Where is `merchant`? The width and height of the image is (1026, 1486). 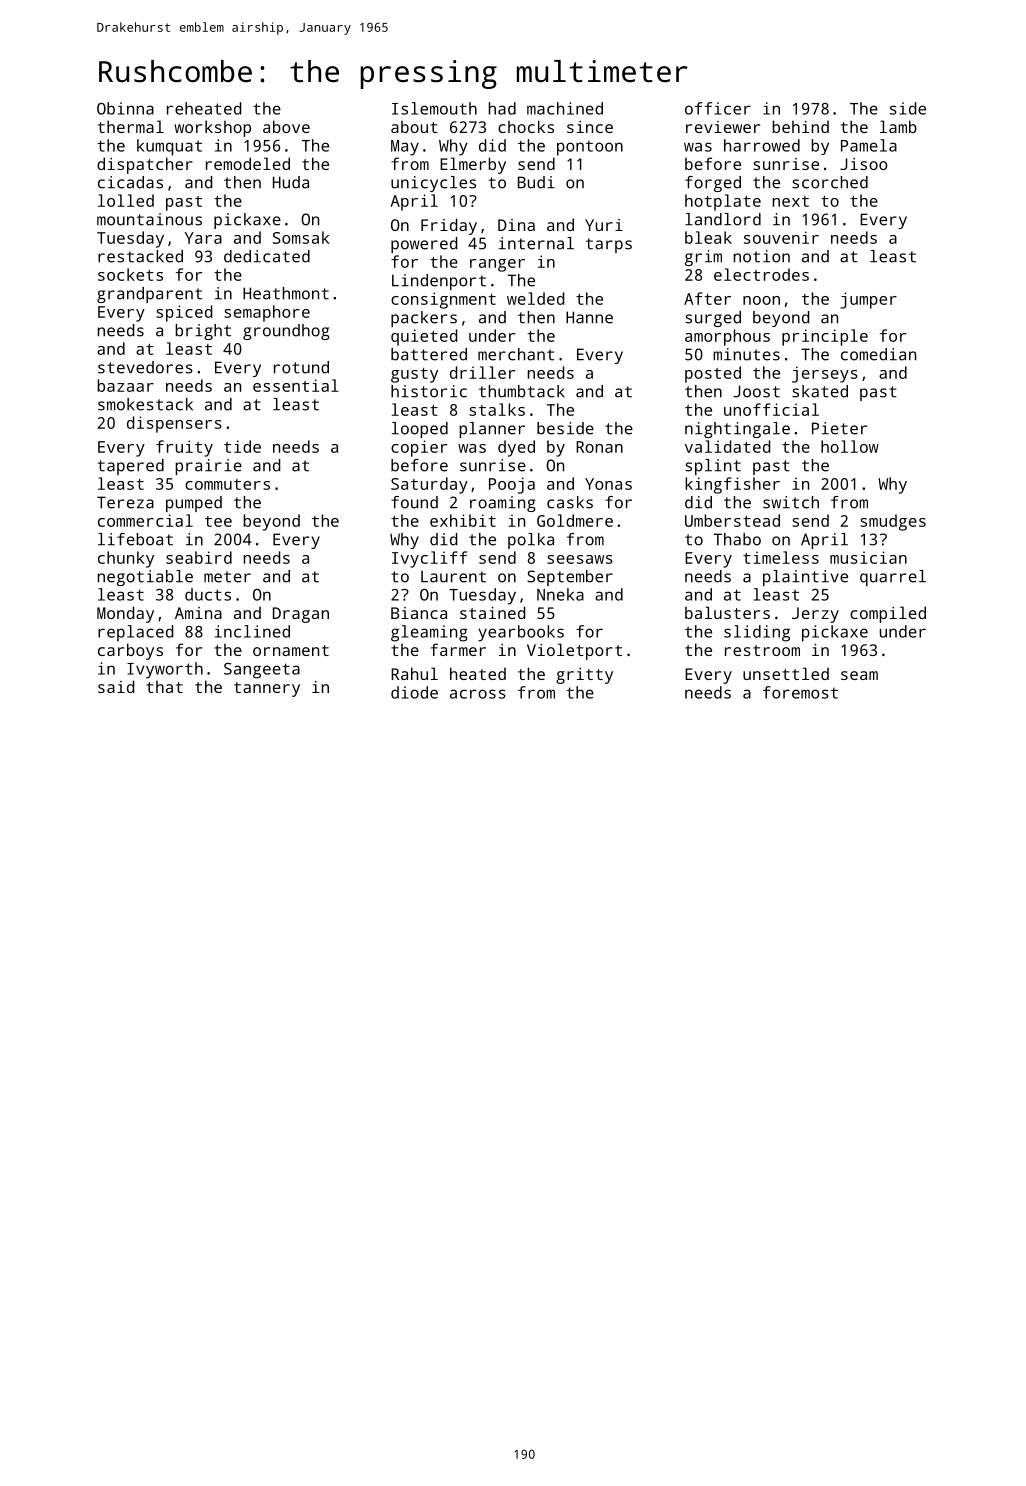
merchant is located at coordinates (516, 354).
